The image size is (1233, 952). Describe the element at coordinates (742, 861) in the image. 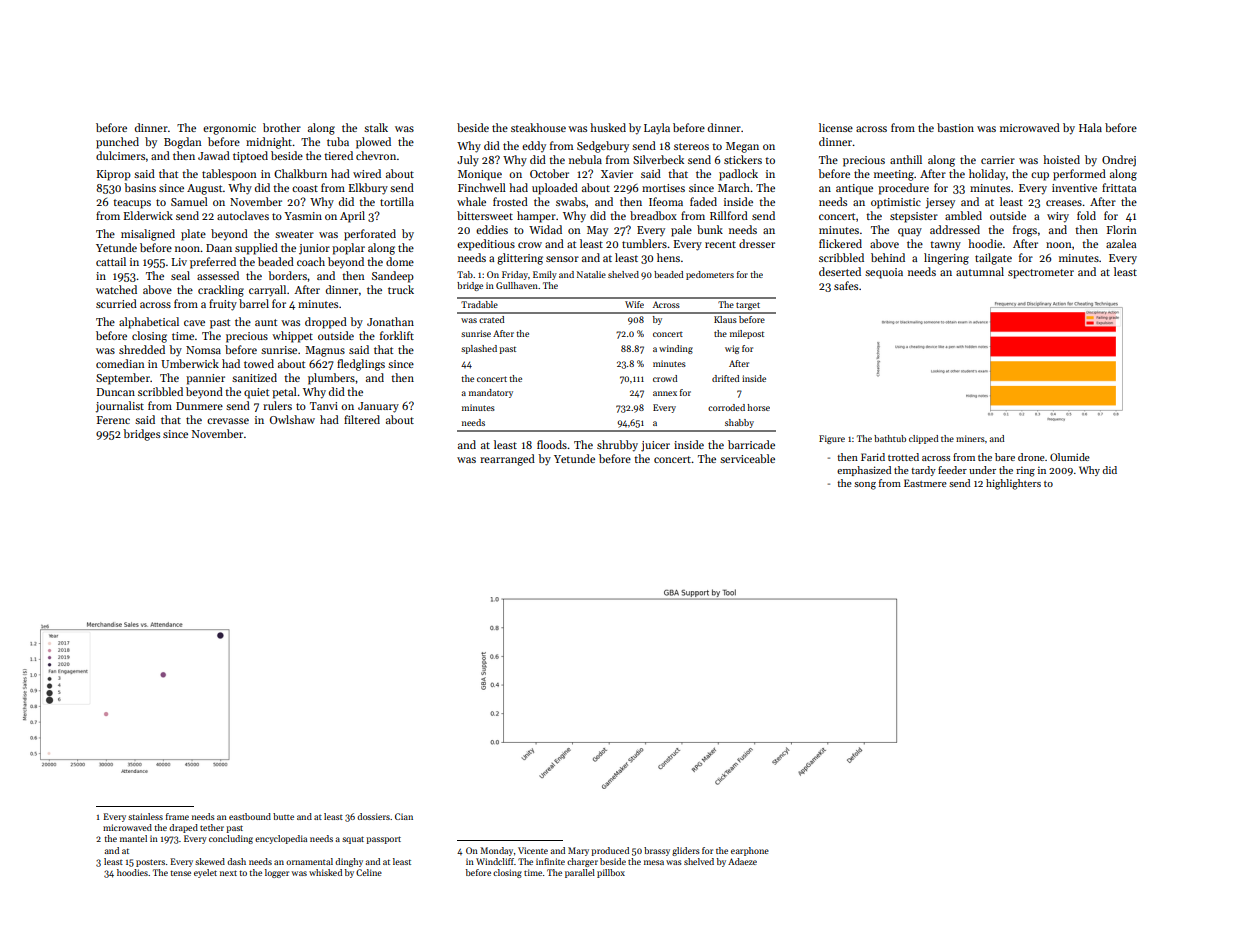

I see `Adaeze` at that location.
